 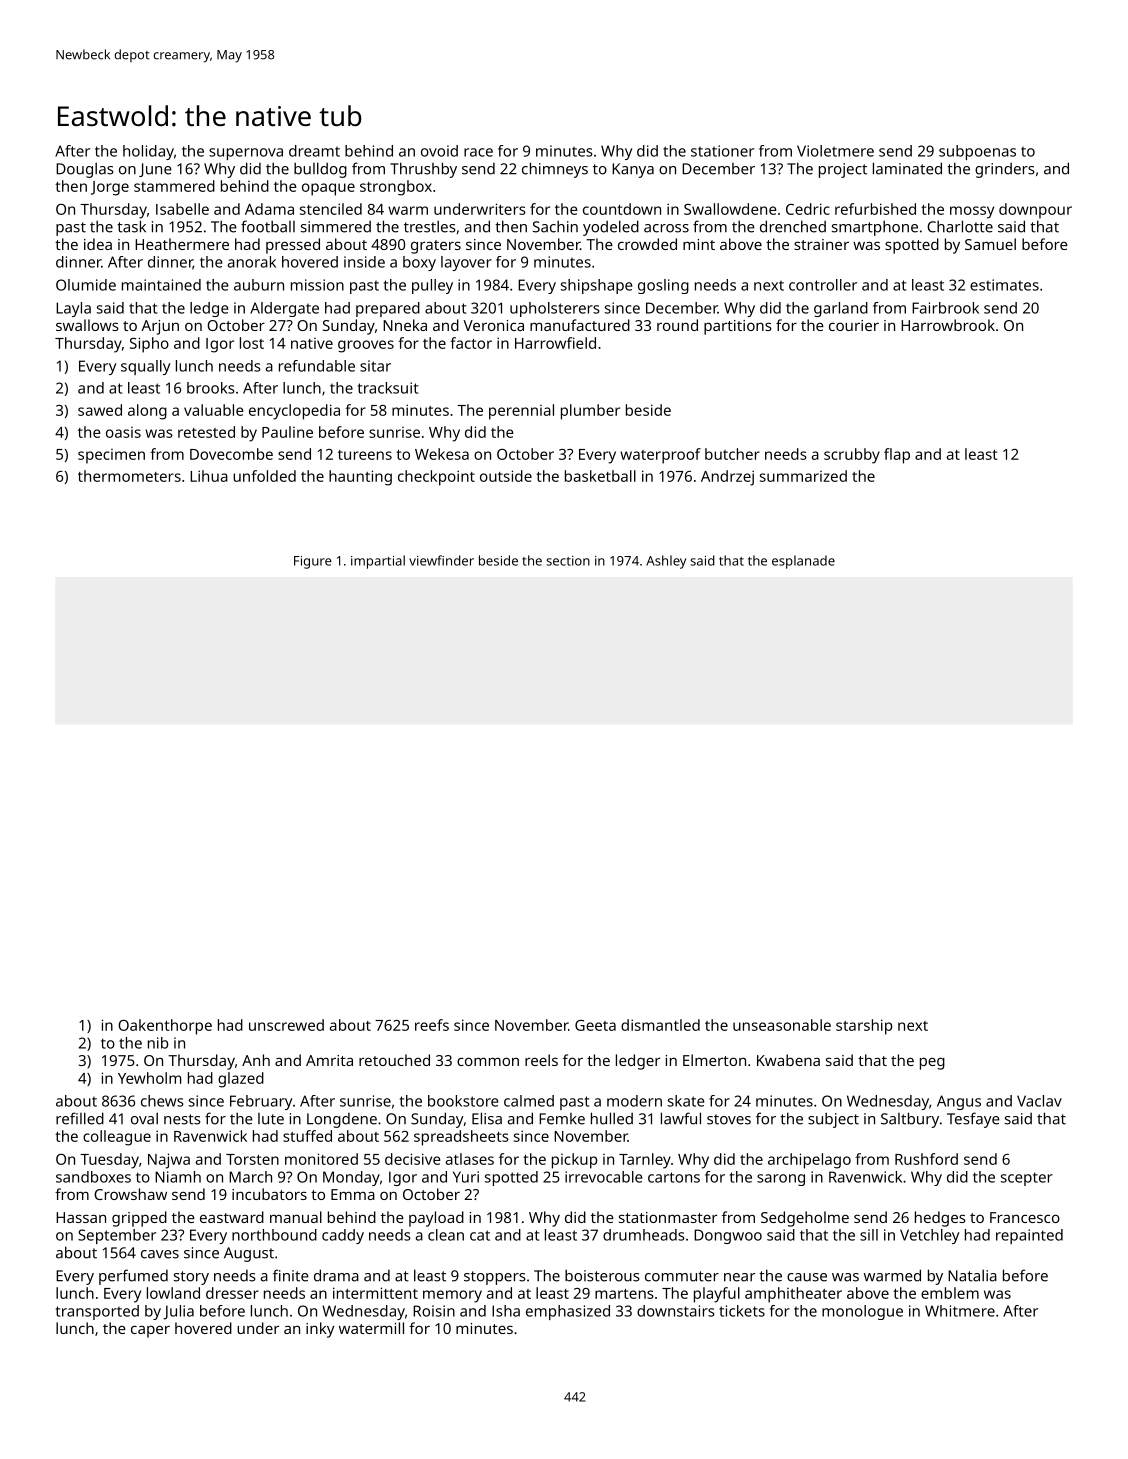 I want to click on unfolded, so click(x=264, y=476).
